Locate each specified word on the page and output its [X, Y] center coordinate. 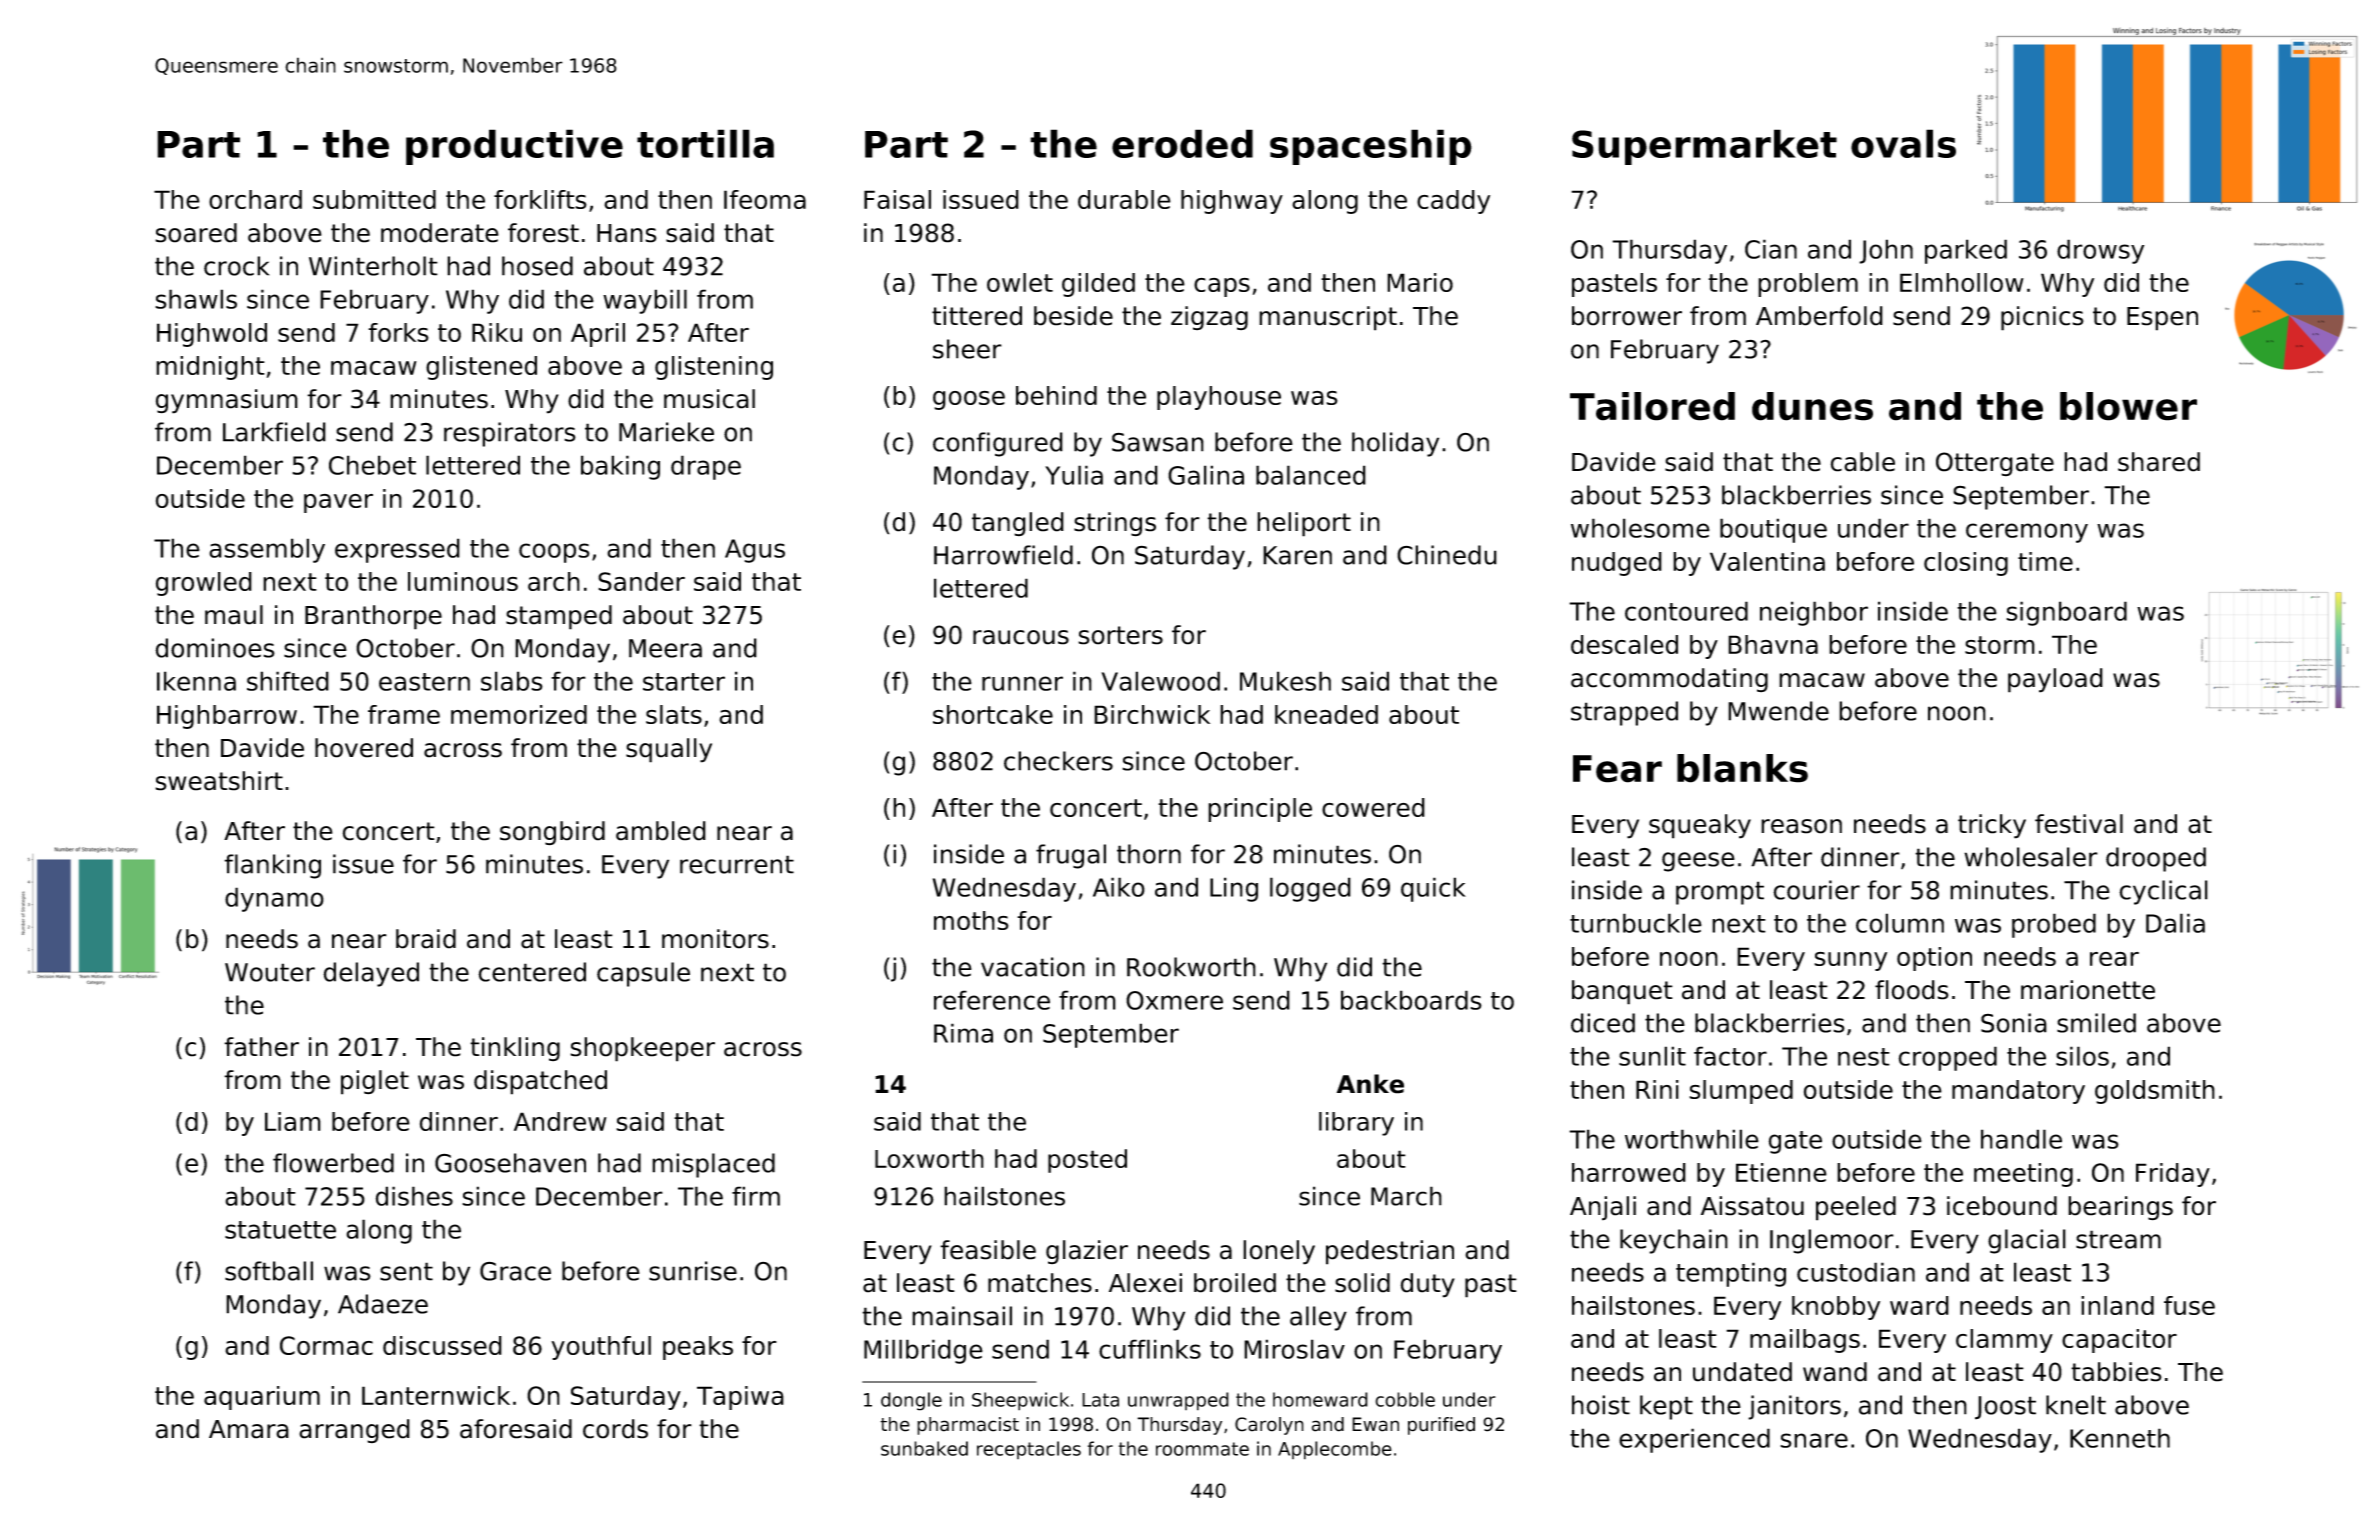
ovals [1903, 143]
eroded [1182, 143]
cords [615, 1429]
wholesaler [2031, 857]
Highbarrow [227, 717]
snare [1814, 1440]
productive [514, 147]
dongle [911, 1401]
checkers [1058, 761]
